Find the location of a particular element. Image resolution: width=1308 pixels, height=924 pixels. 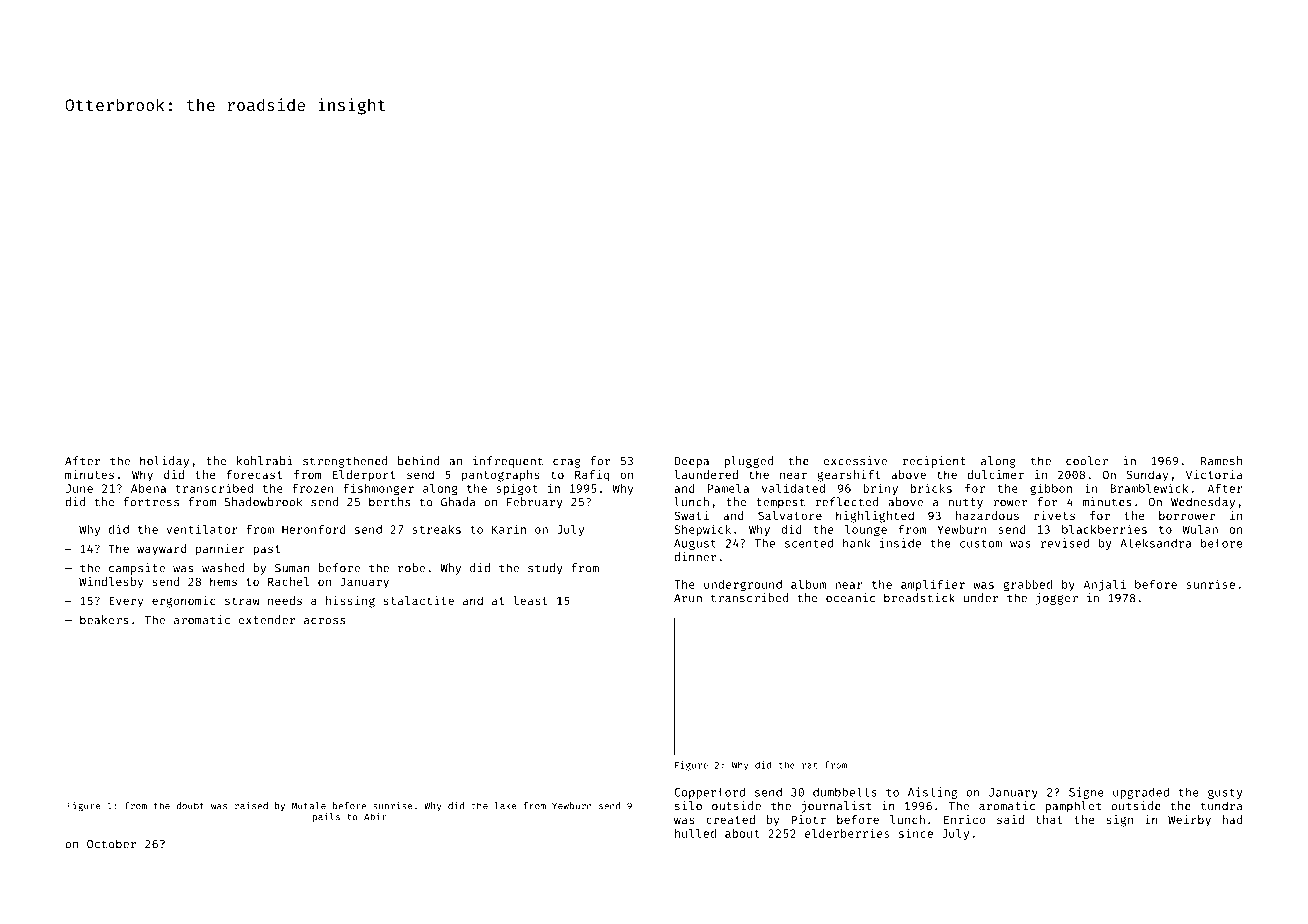

oceanic is located at coordinates (850, 598).
